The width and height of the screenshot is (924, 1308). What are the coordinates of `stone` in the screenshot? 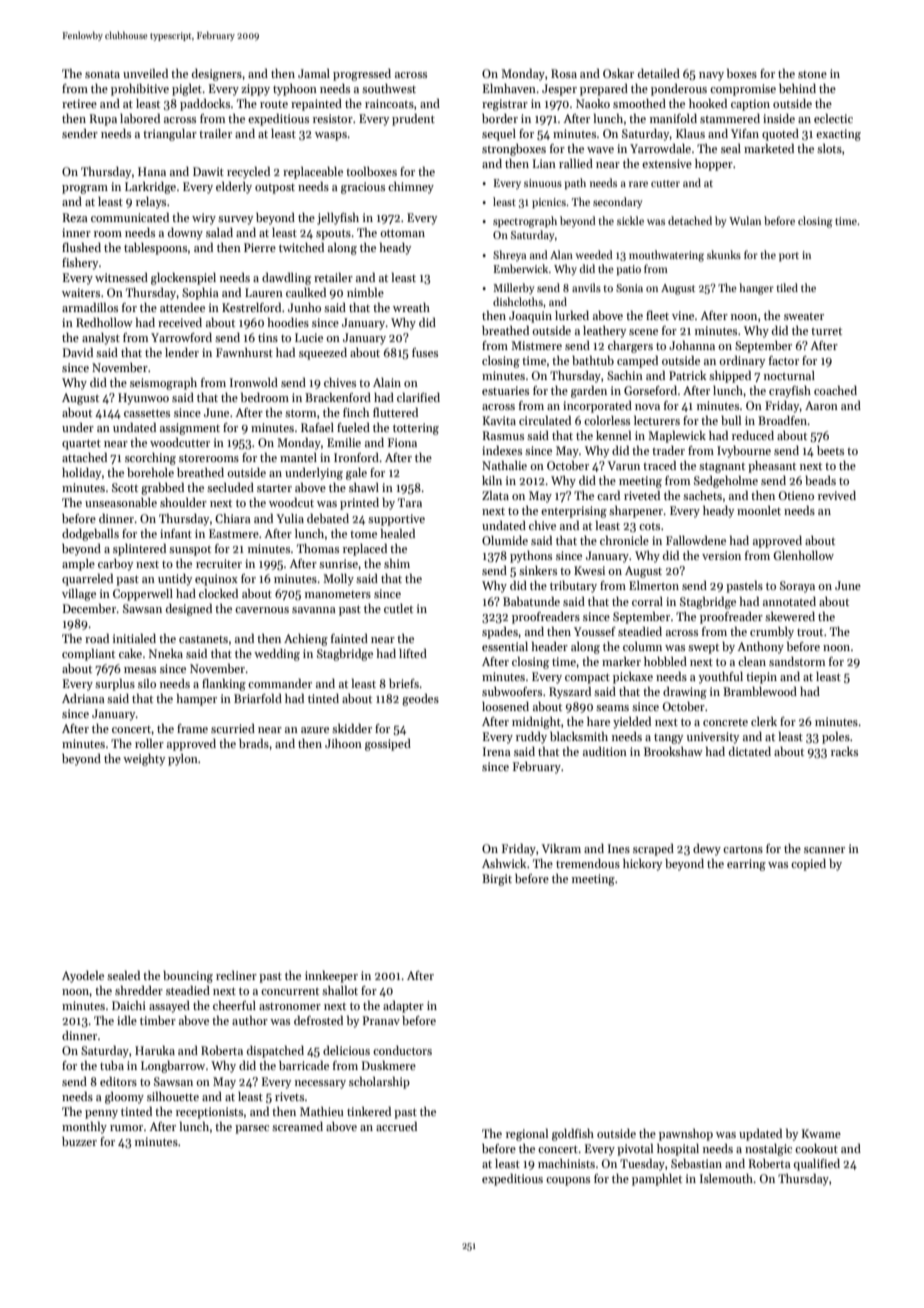 It's located at (812, 74).
